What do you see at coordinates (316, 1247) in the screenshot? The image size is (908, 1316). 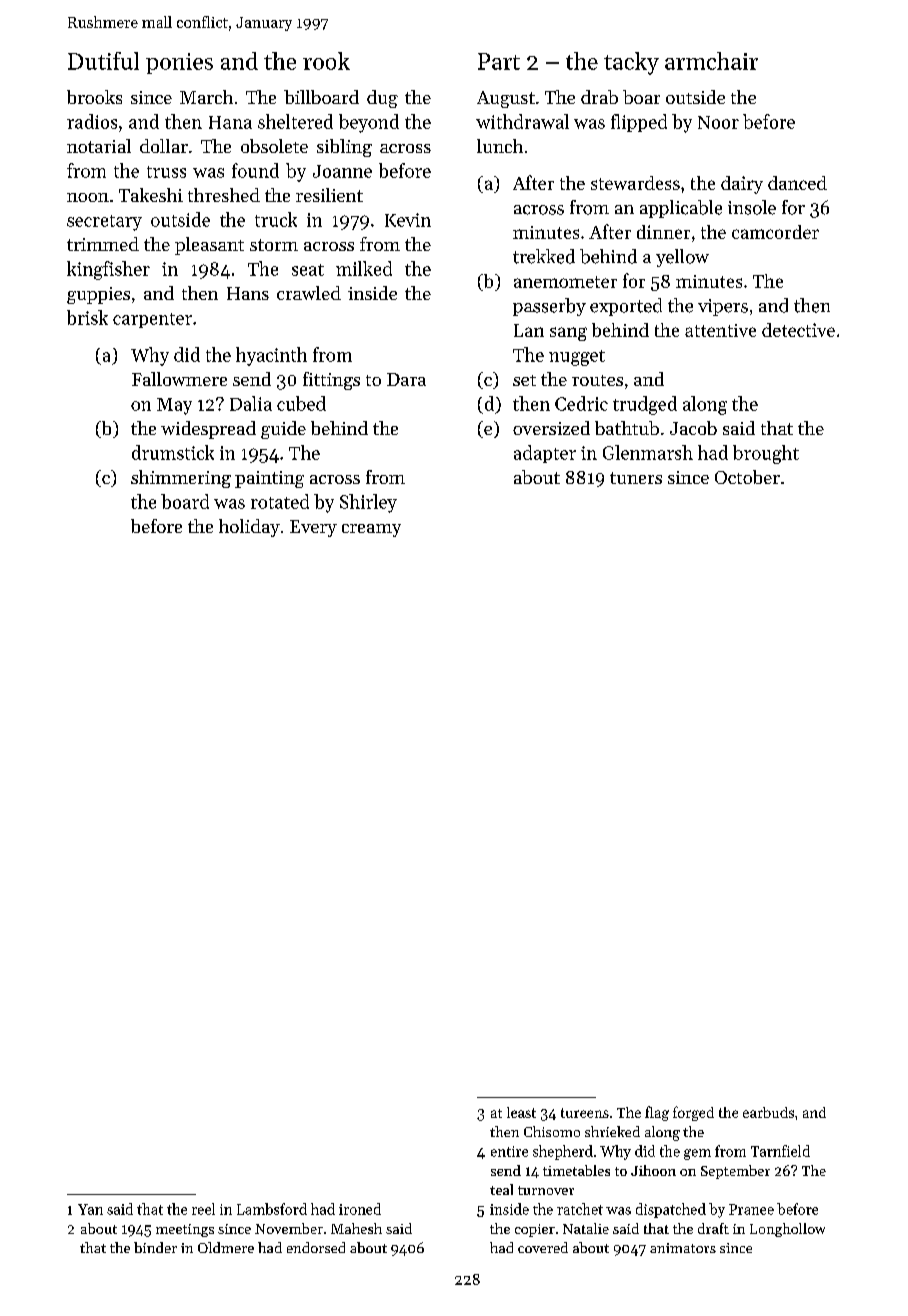 I see `endorsed` at bounding box center [316, 1247].
